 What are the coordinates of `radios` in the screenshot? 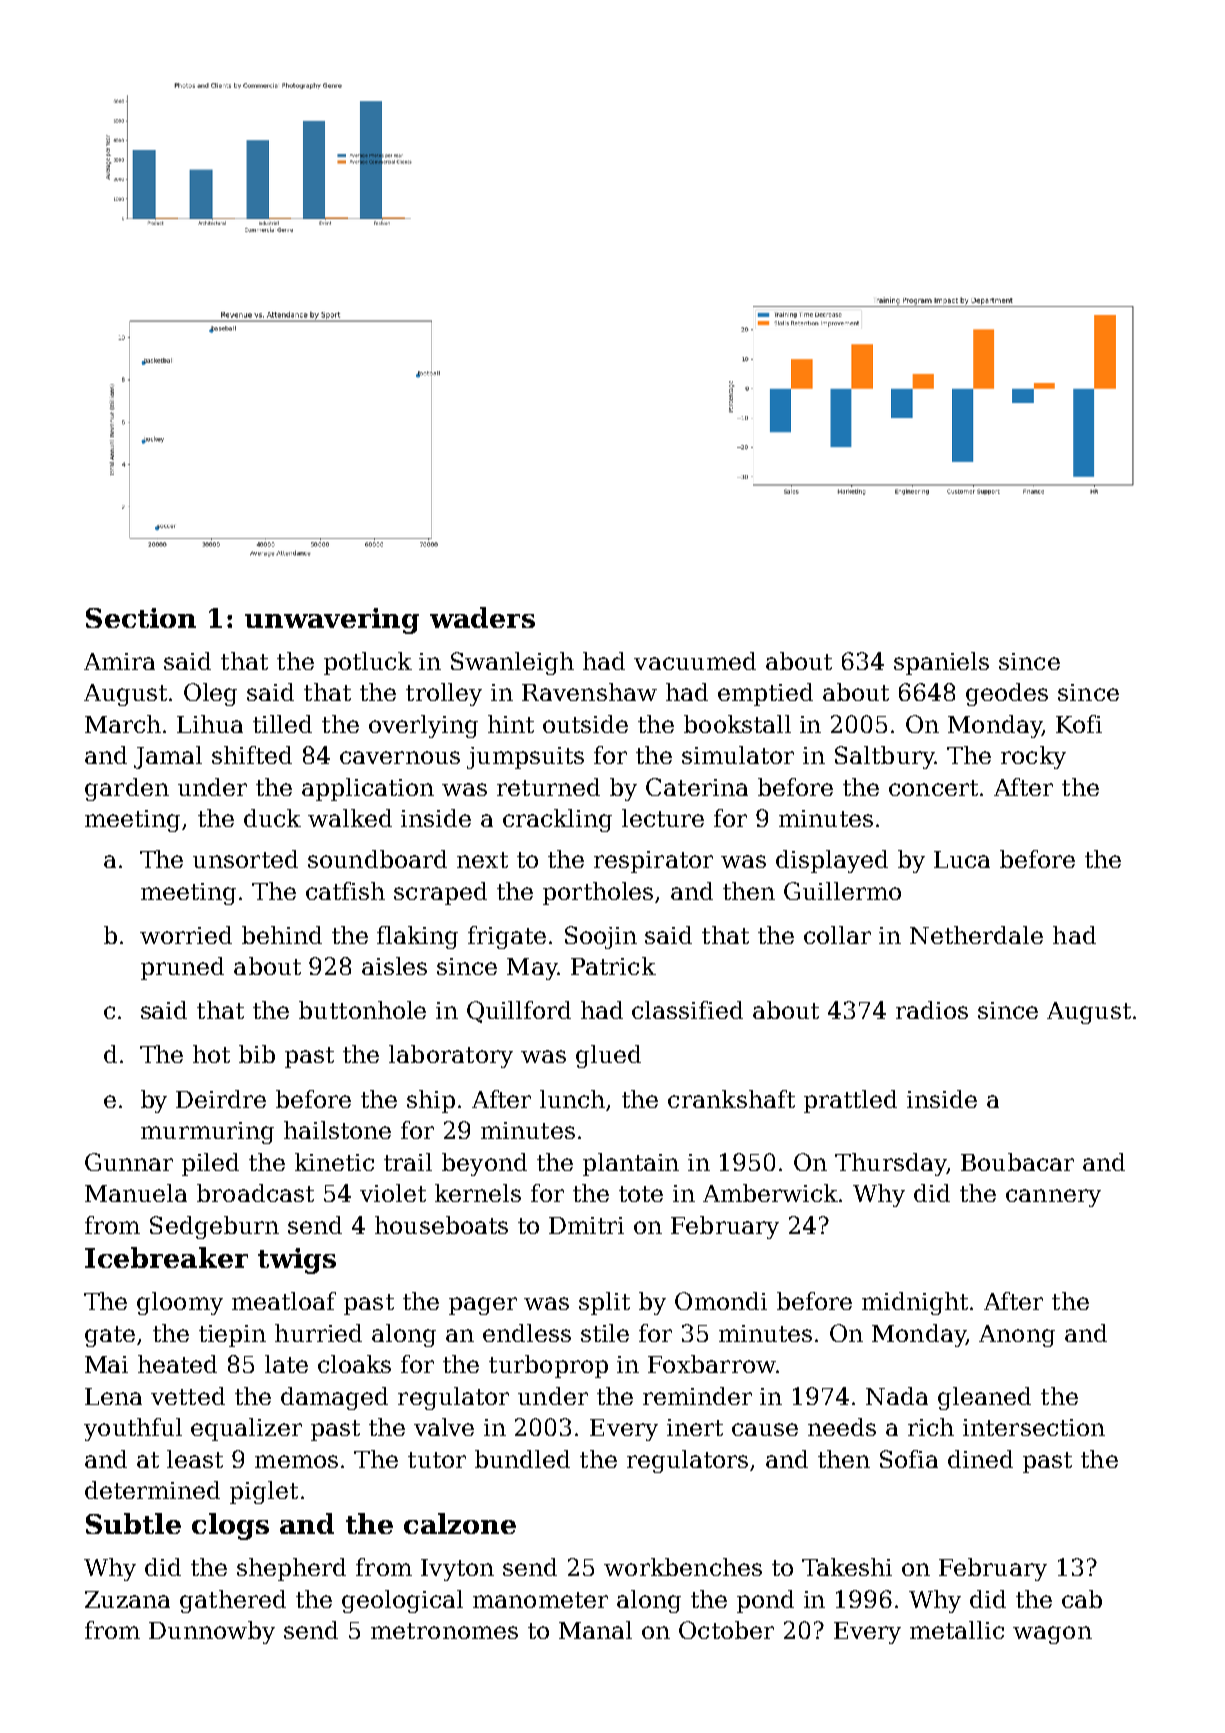 It's located at (932, 1010).
